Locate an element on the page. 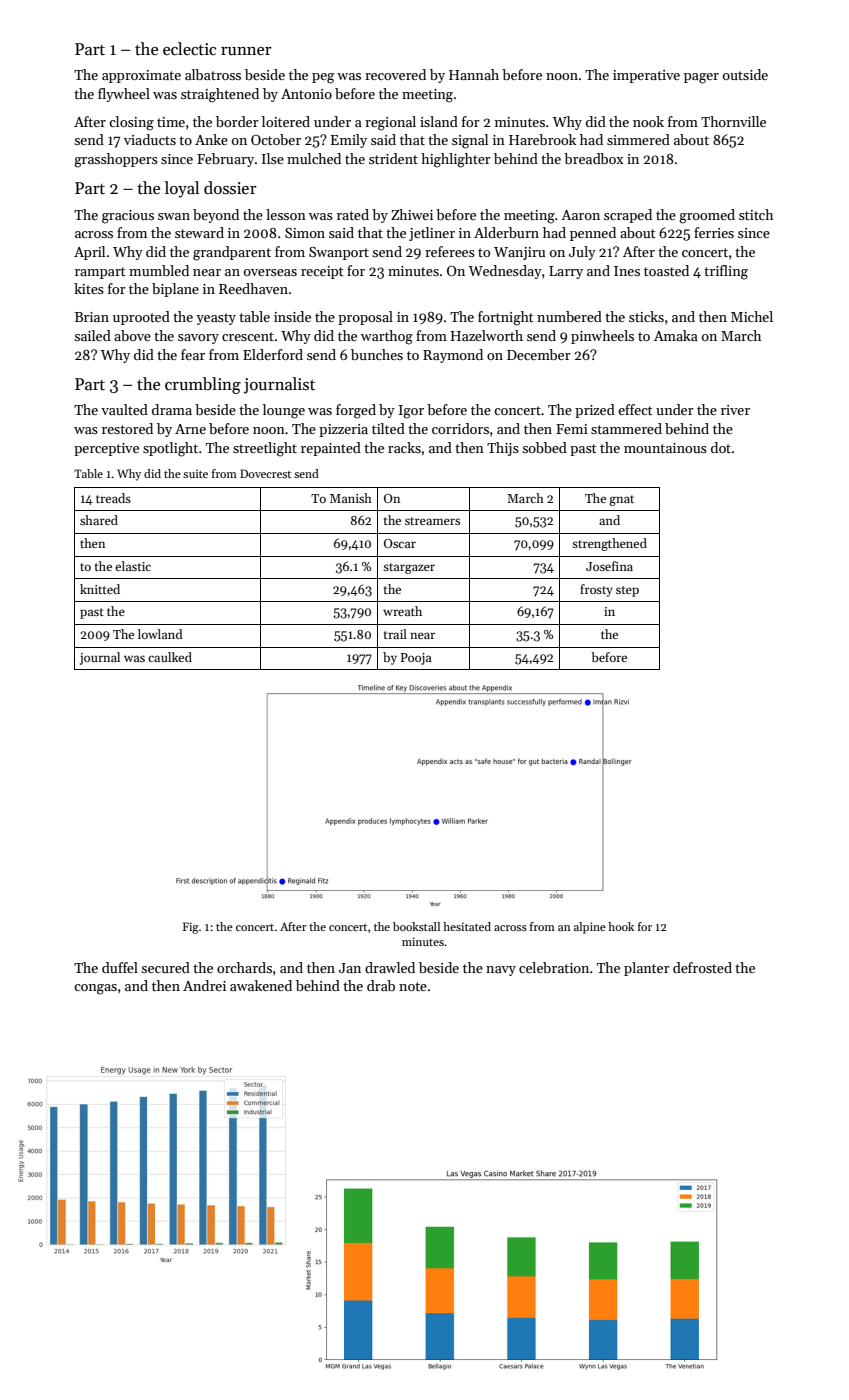 This document has height=1400, width=849. congas is located at coordinates (95, 989).
